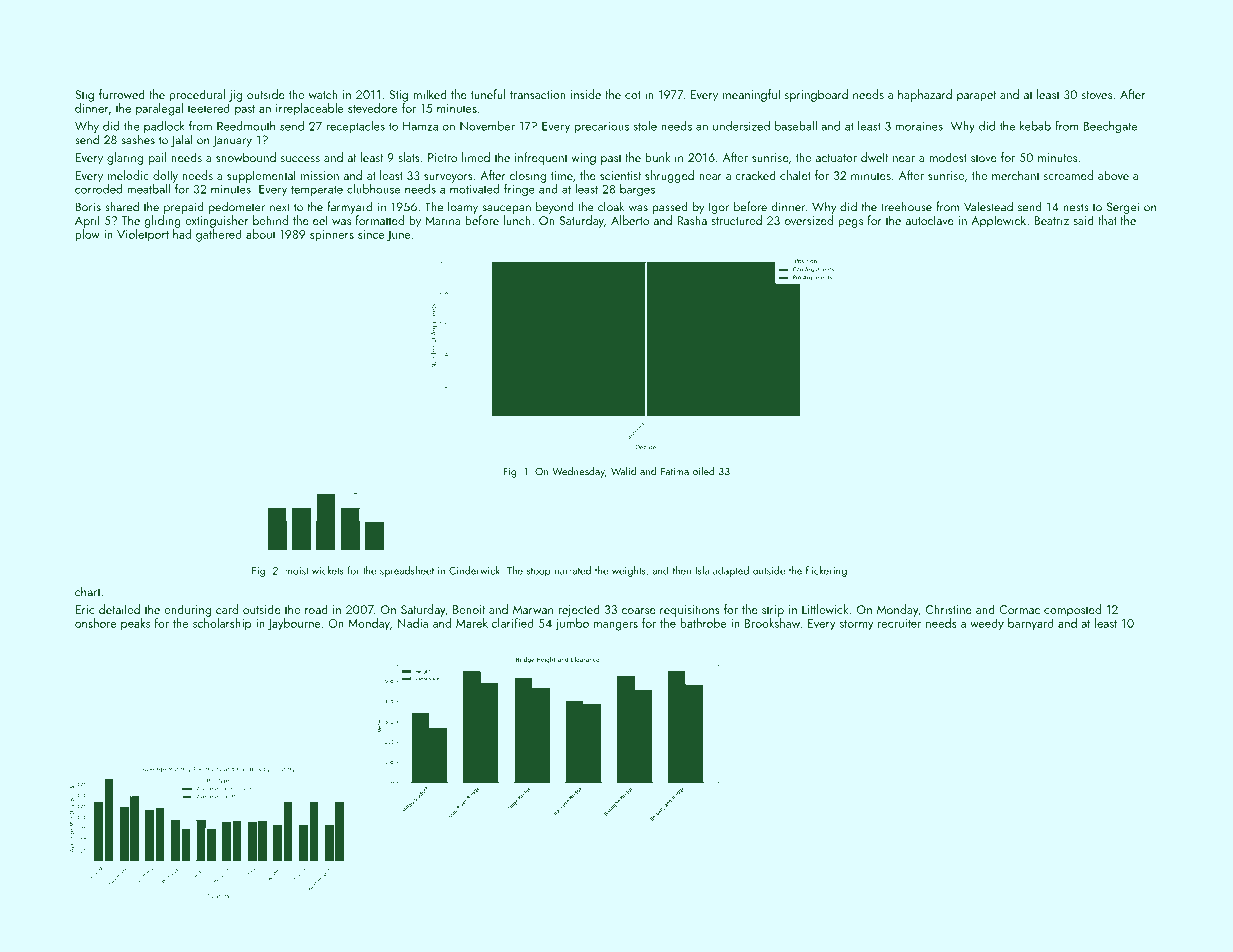 The image size is (1233, 952). Describe the element at coordinates (1072, 610) in the screenshot. I see `composted` at that location.
